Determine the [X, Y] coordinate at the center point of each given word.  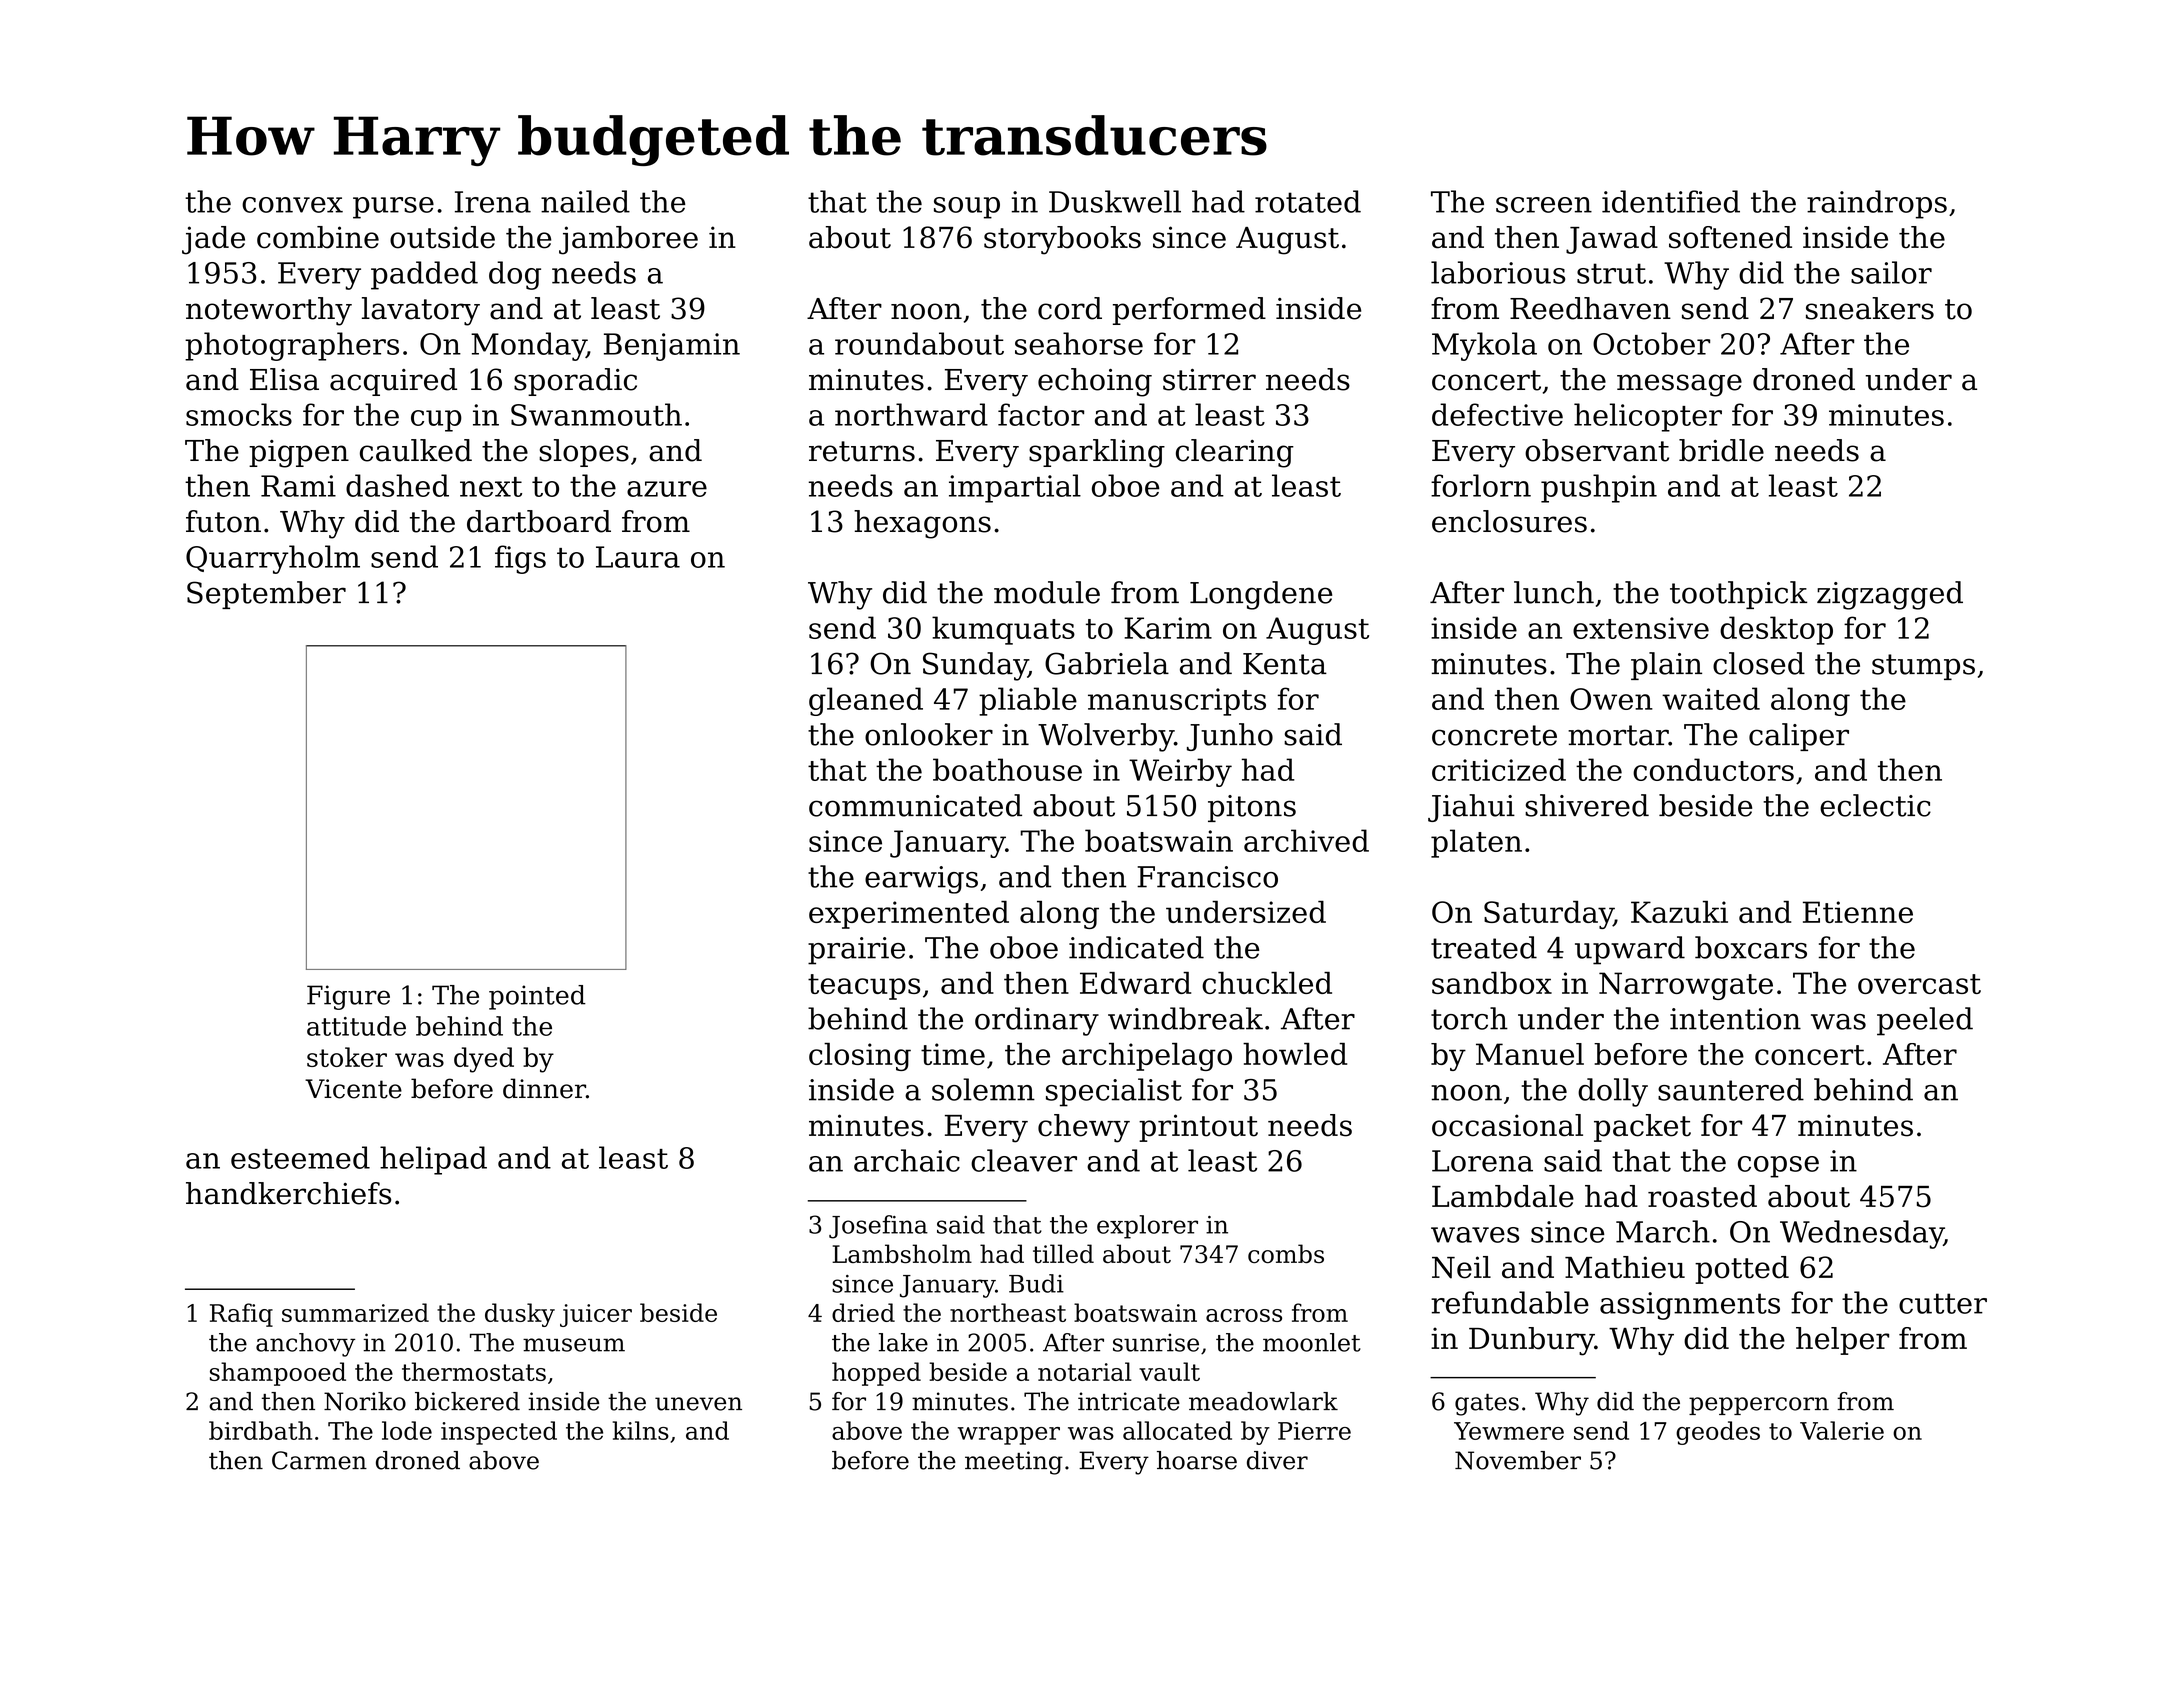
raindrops [1877, 204]
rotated [1308, 201]
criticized [1499, 769]
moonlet [1312, 1342]
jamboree [628, 240]
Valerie [1842, 1430]
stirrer [1209, 380]
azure [667, 489]
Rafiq [241, 1315]
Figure [348, 997]
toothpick [1738, 595]
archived [1306, 840]
